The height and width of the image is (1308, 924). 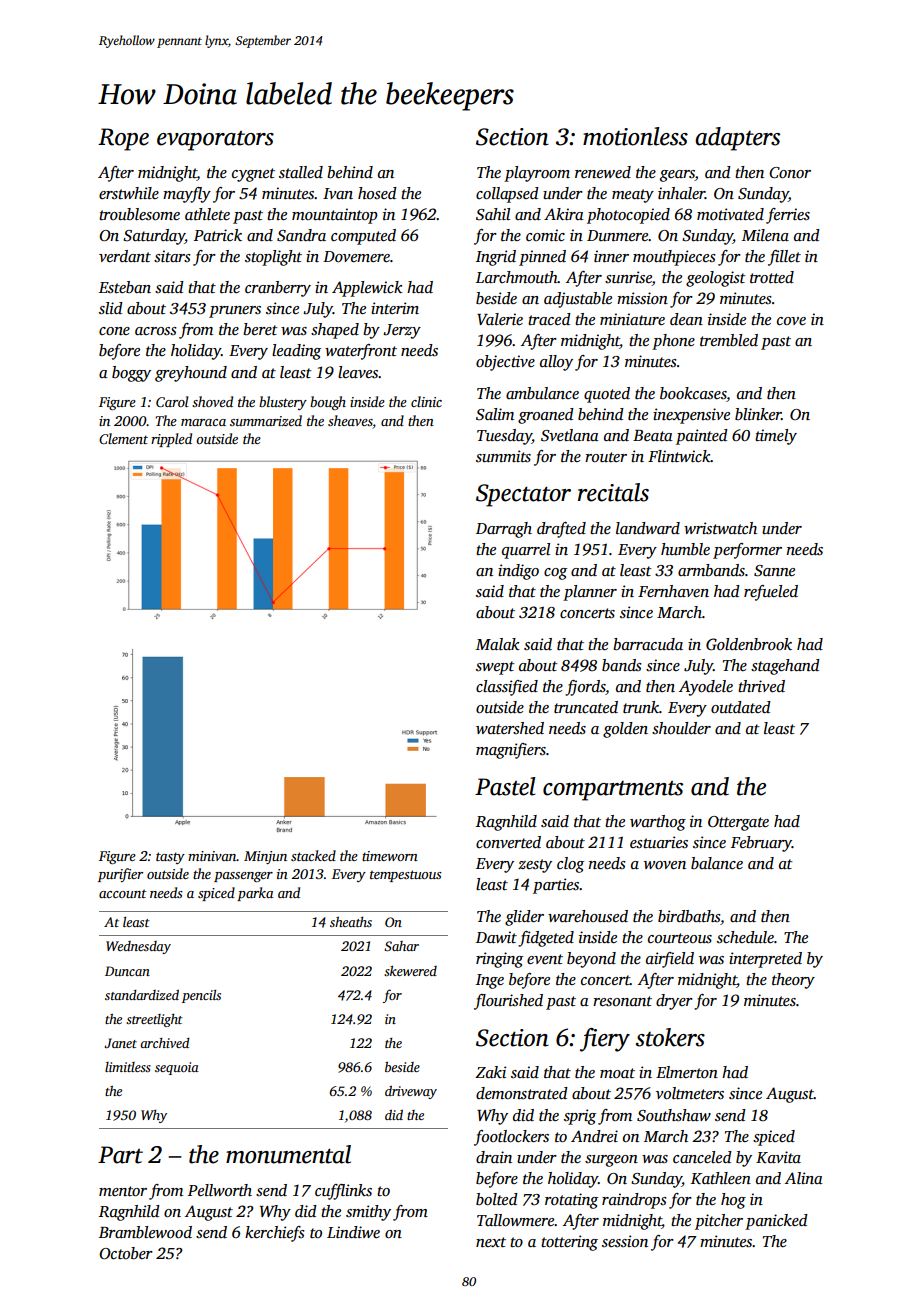 What do you see at coordinates (673, 591) in the image?
I see `Fernhaven` at bounding box center [673, 591].
